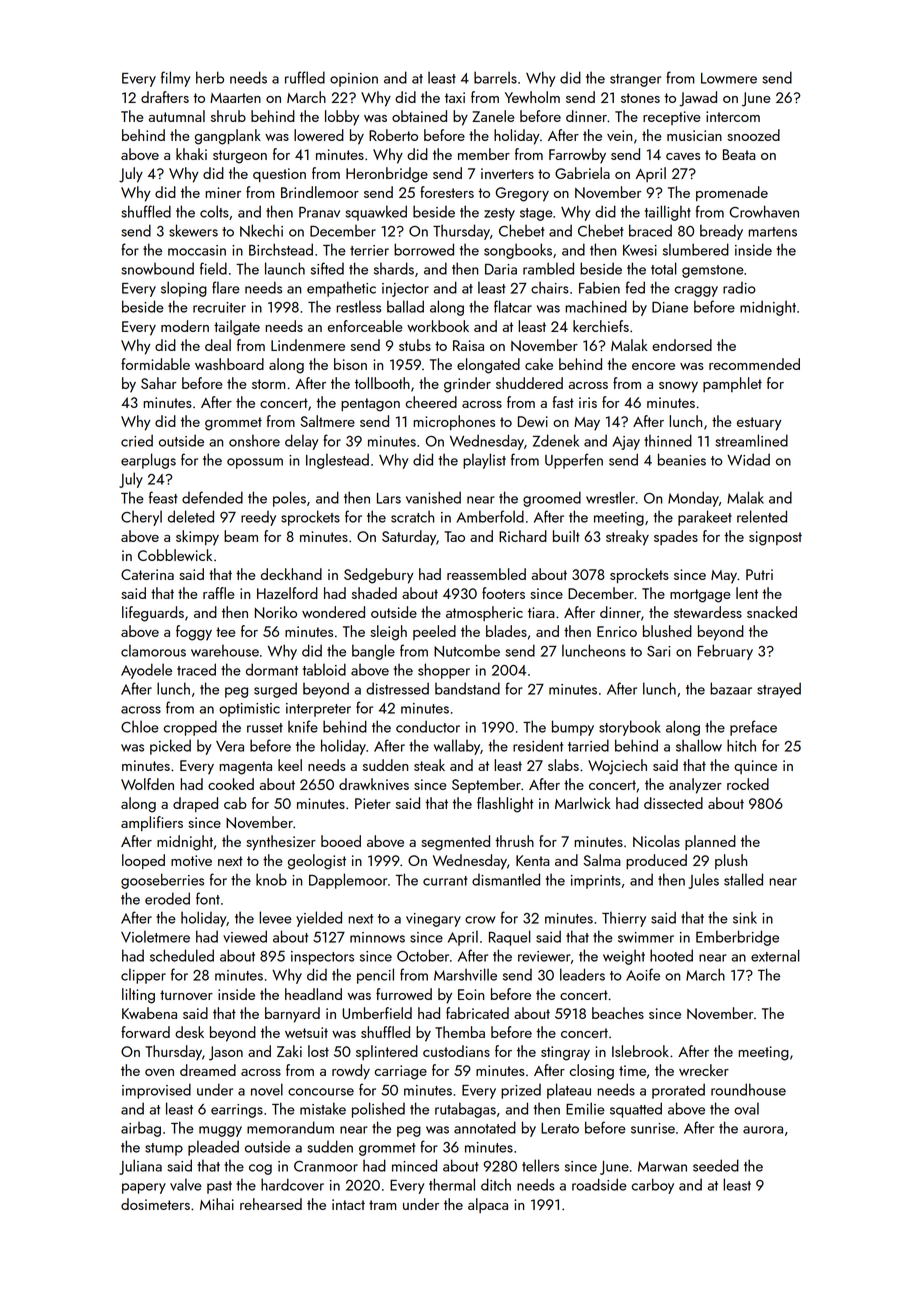  What do you see at coordinates (716, 1165) in the document?
I see `seeded` at bounding box center [716, 1165].
